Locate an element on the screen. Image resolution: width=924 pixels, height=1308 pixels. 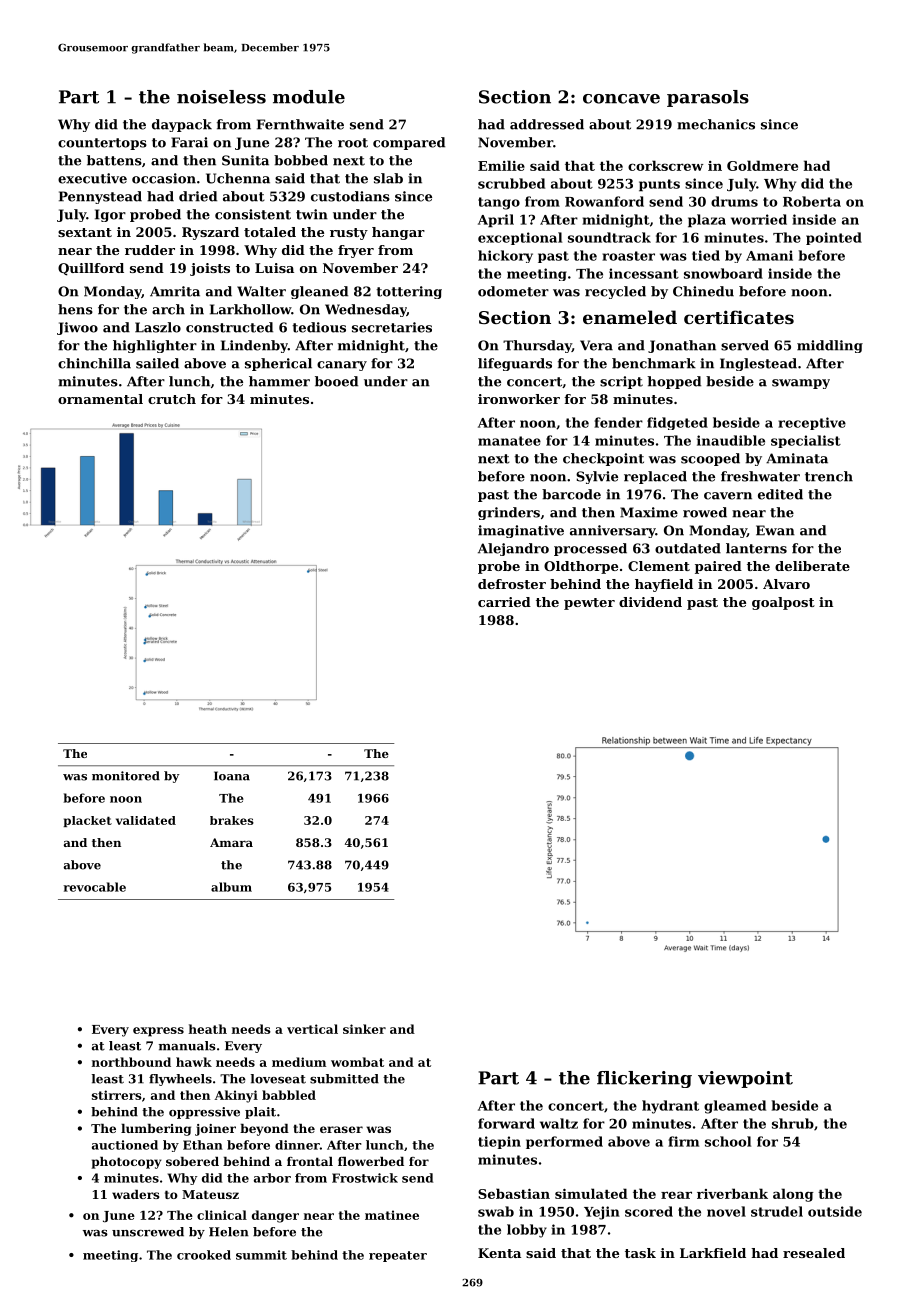
anniversary is located at coordinates (613, 531).
